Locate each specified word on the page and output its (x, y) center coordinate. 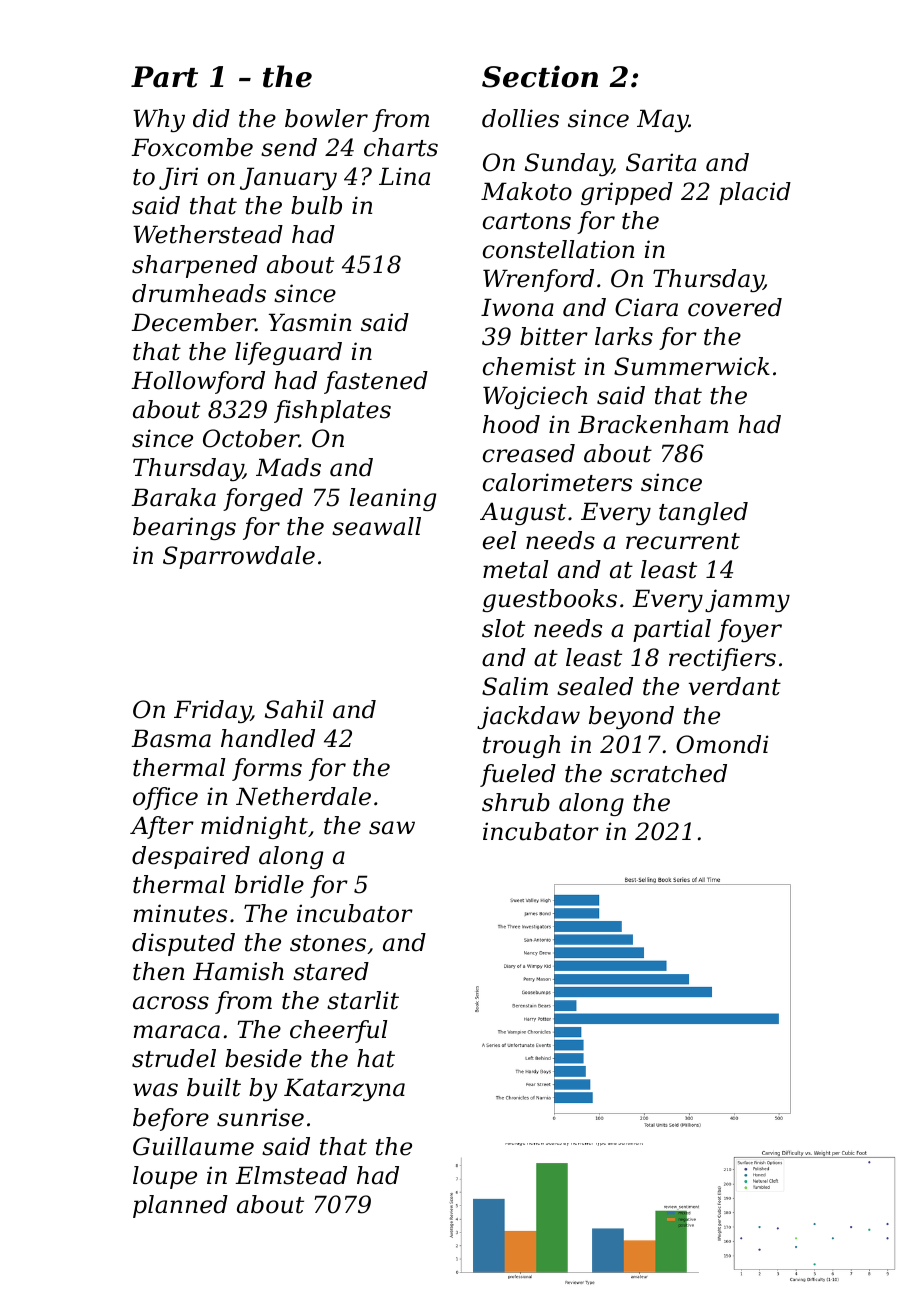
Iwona (517, 307)
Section (540, 76)
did (211, 118)
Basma (171, 738)
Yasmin (310, 322)
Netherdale (303, 796)
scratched (668, 773)
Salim (515, 686)
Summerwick (692, 366)
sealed (595, 686)
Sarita (661, 162)
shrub (516, 802)
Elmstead (291, 1175)
